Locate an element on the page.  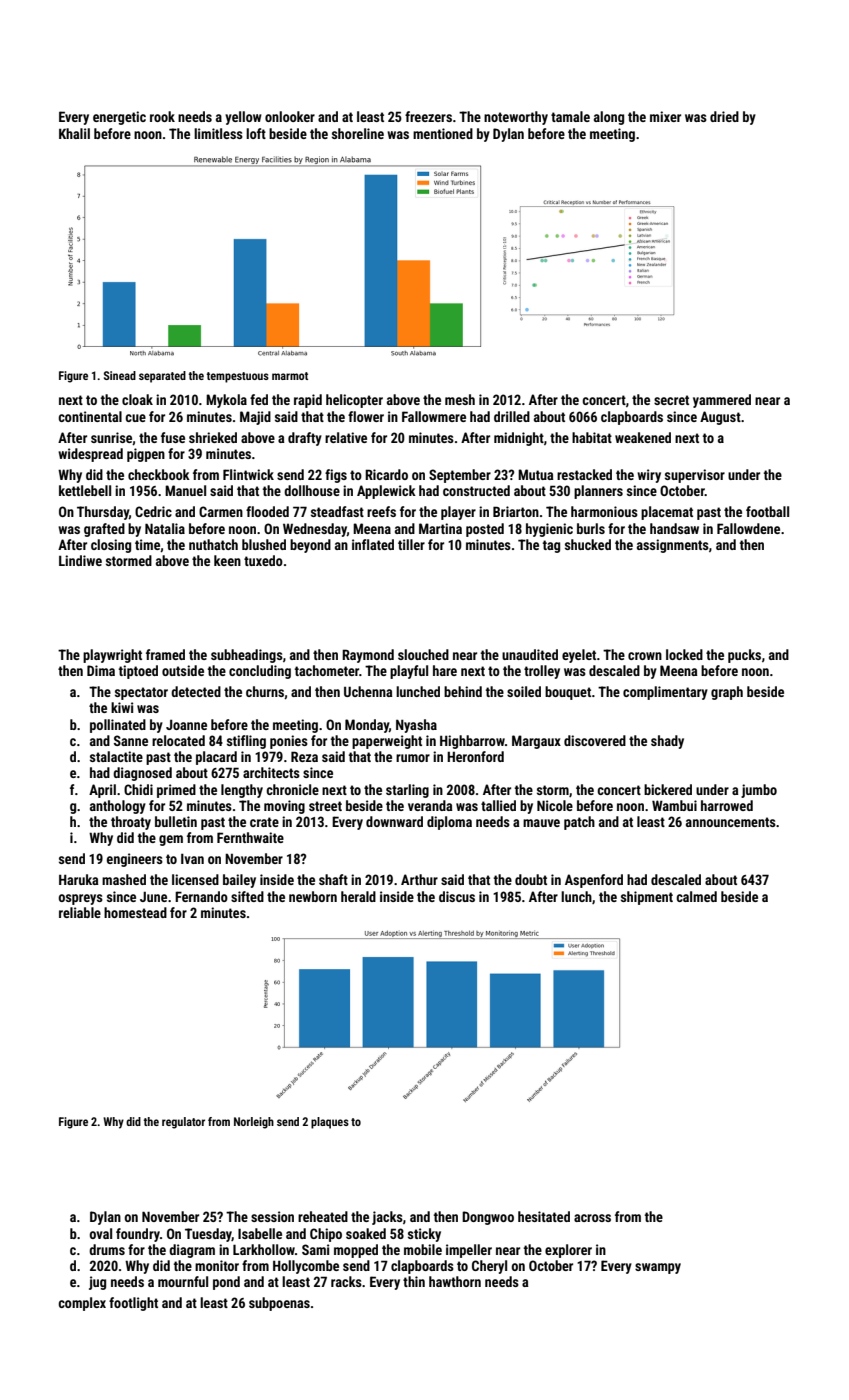
mixer is located at coordinates (665, 116).
